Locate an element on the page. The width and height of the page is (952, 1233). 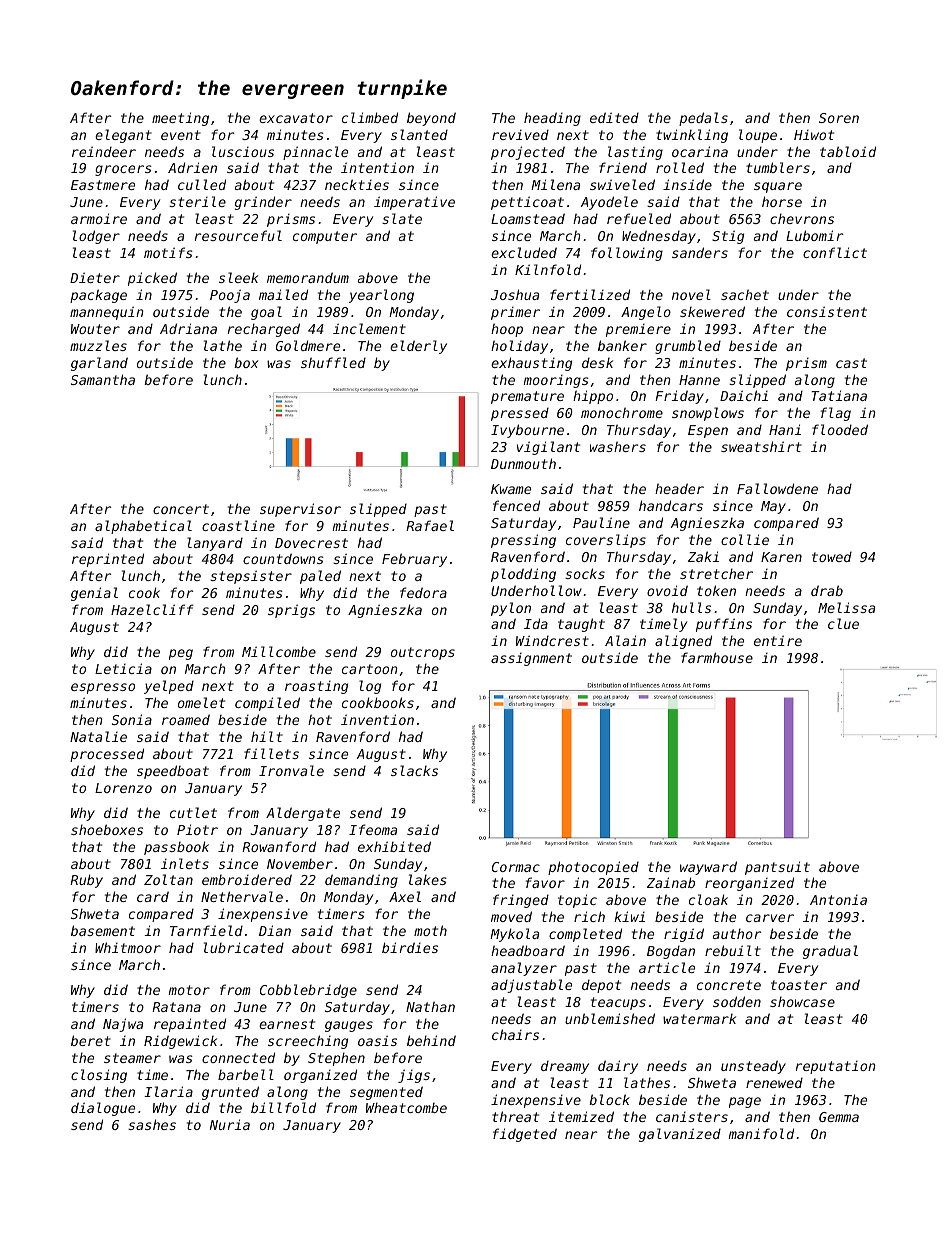
snowplows is located at coordinates (708, 414).
